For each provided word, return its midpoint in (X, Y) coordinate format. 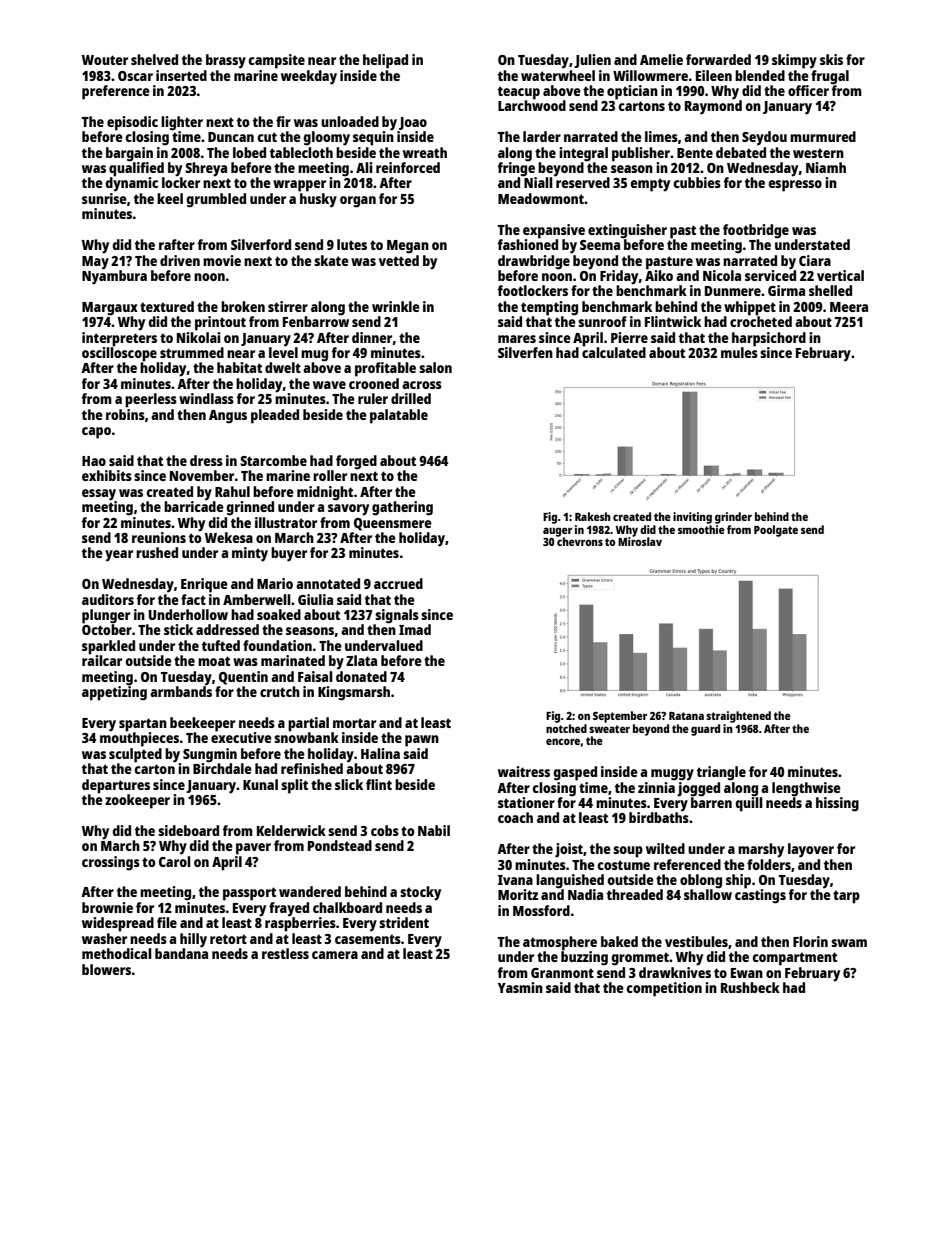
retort (228, 939)
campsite (276, 61)
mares (517, 339)
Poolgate (776, 531)
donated (361, 676)
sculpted (135, 755)
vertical (840, 275)
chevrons (580, 541)
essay (99, 495)
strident (404, 922)
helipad (385, 61)
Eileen (714, 75)
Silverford (261, 244)
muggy (672, 775)
